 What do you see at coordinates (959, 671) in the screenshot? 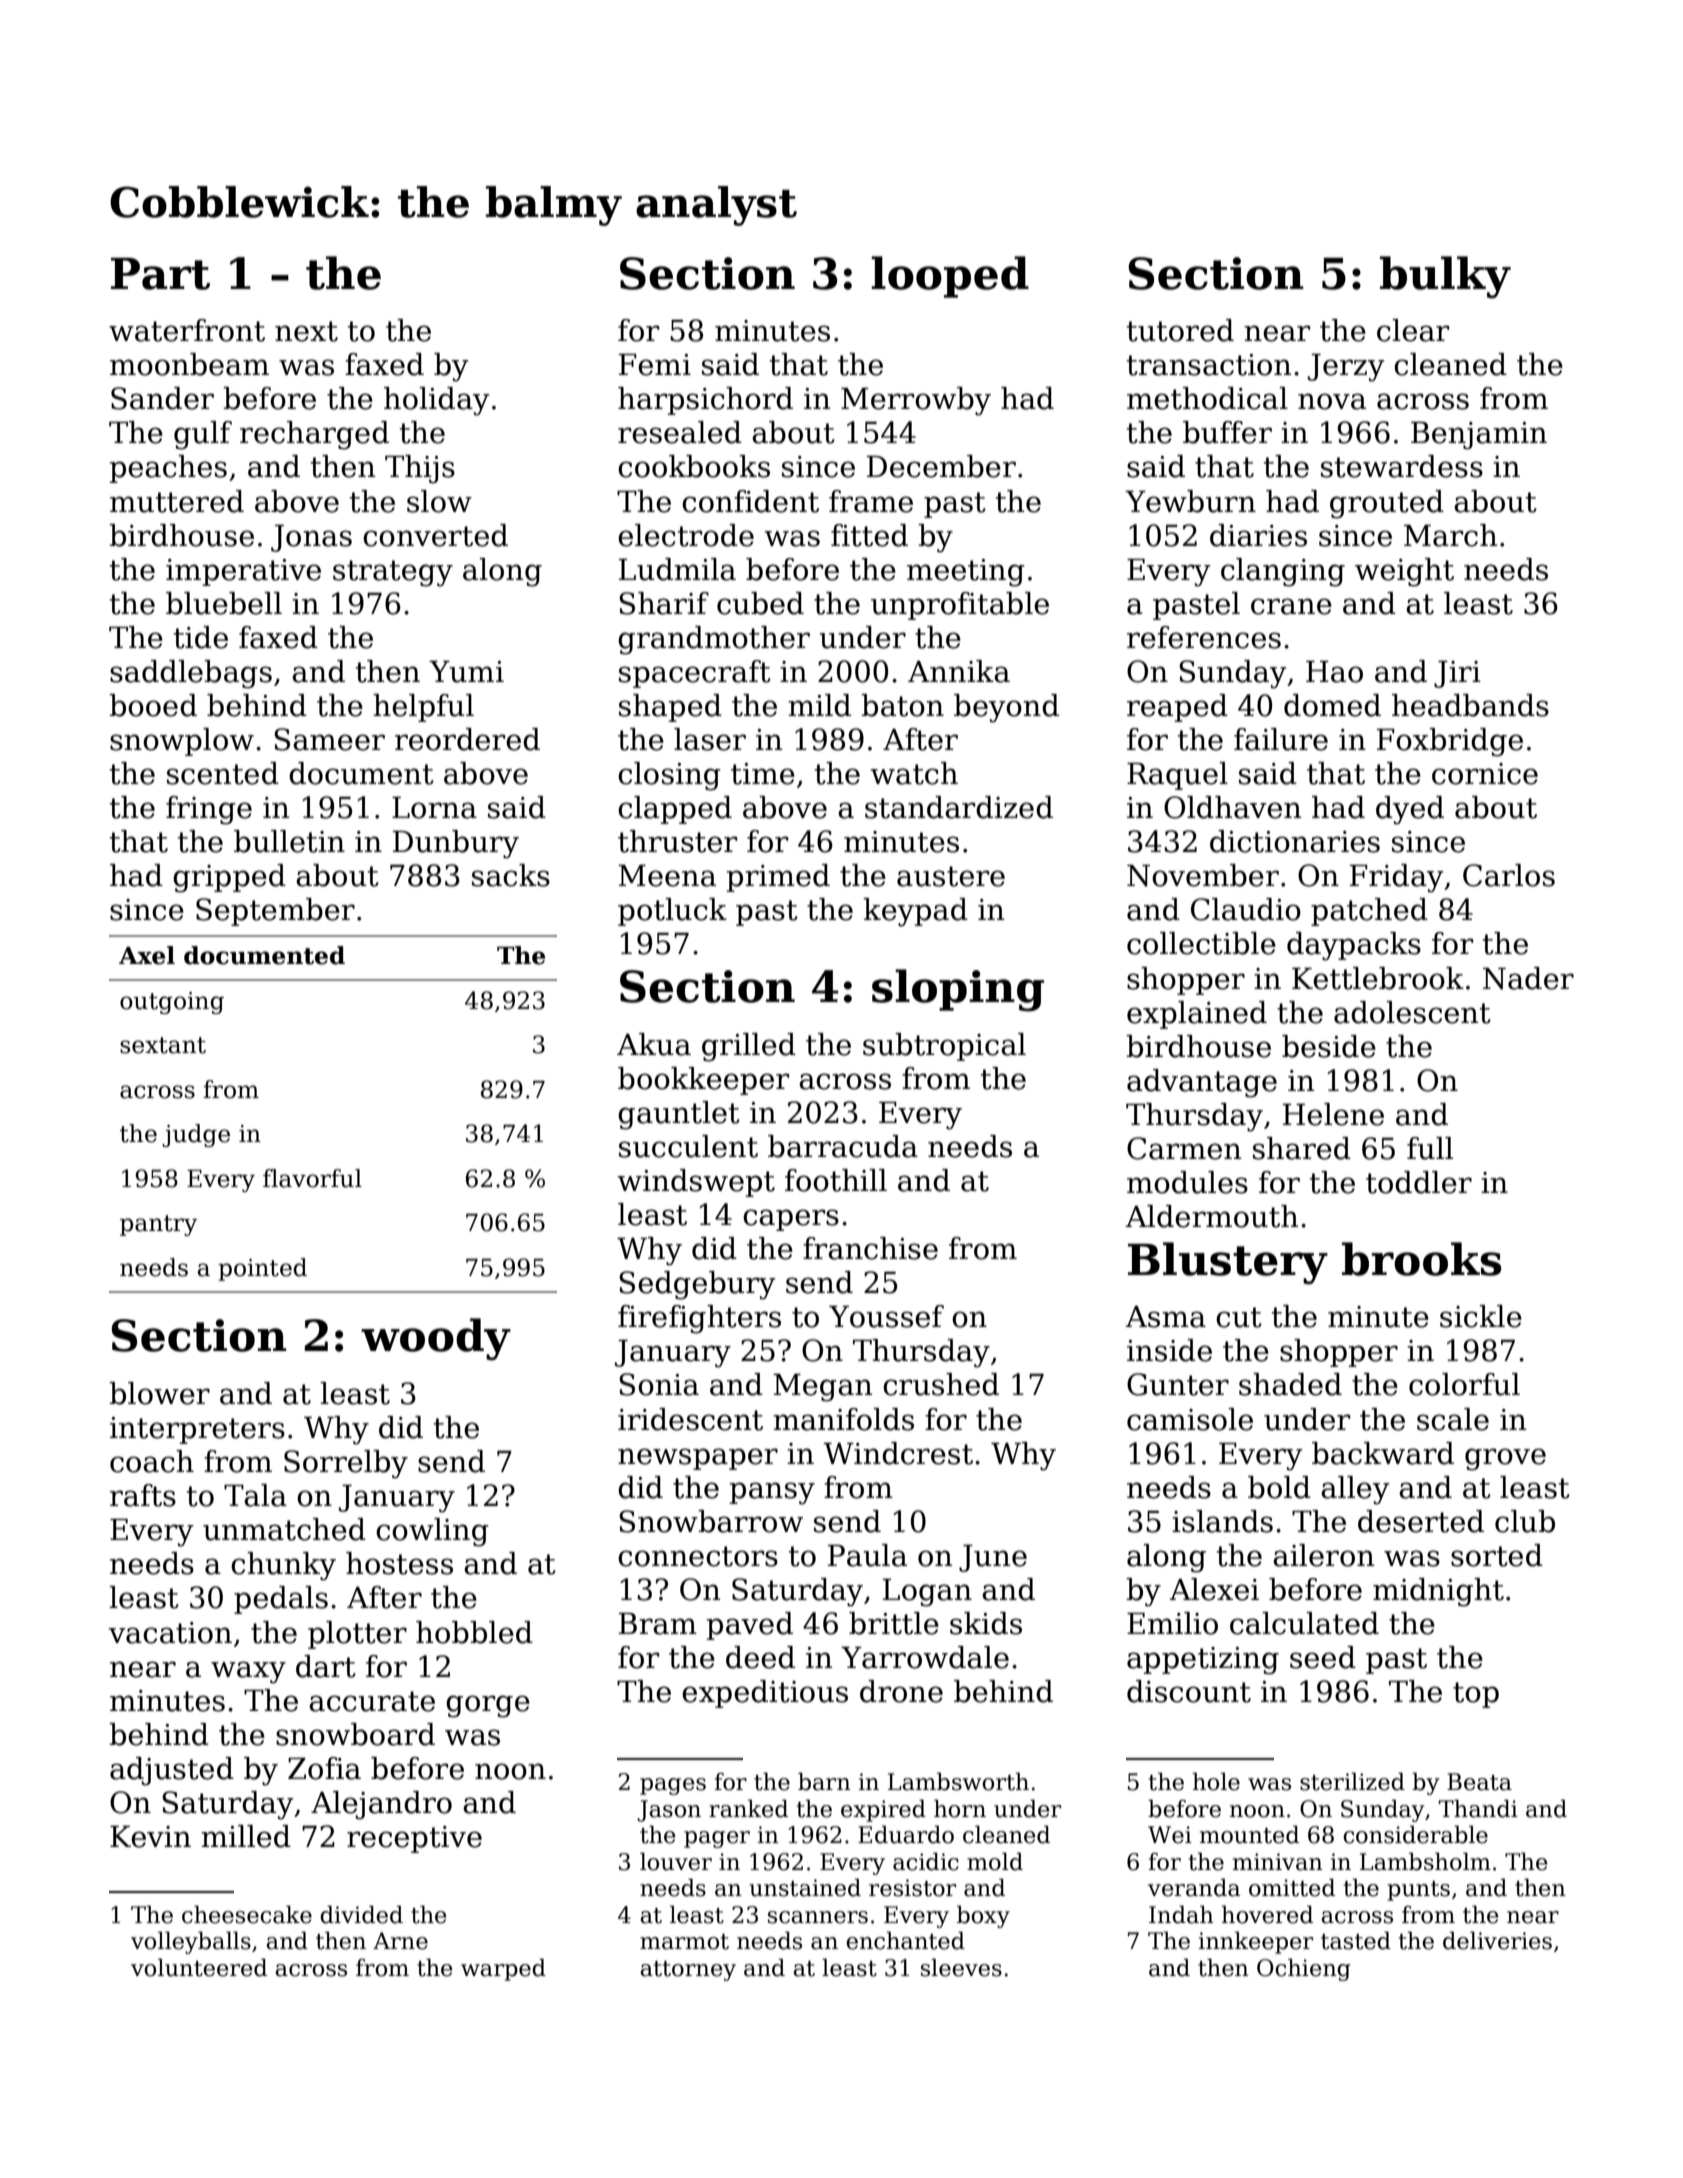
I see `Annika` at bounding box center [959, 671].
